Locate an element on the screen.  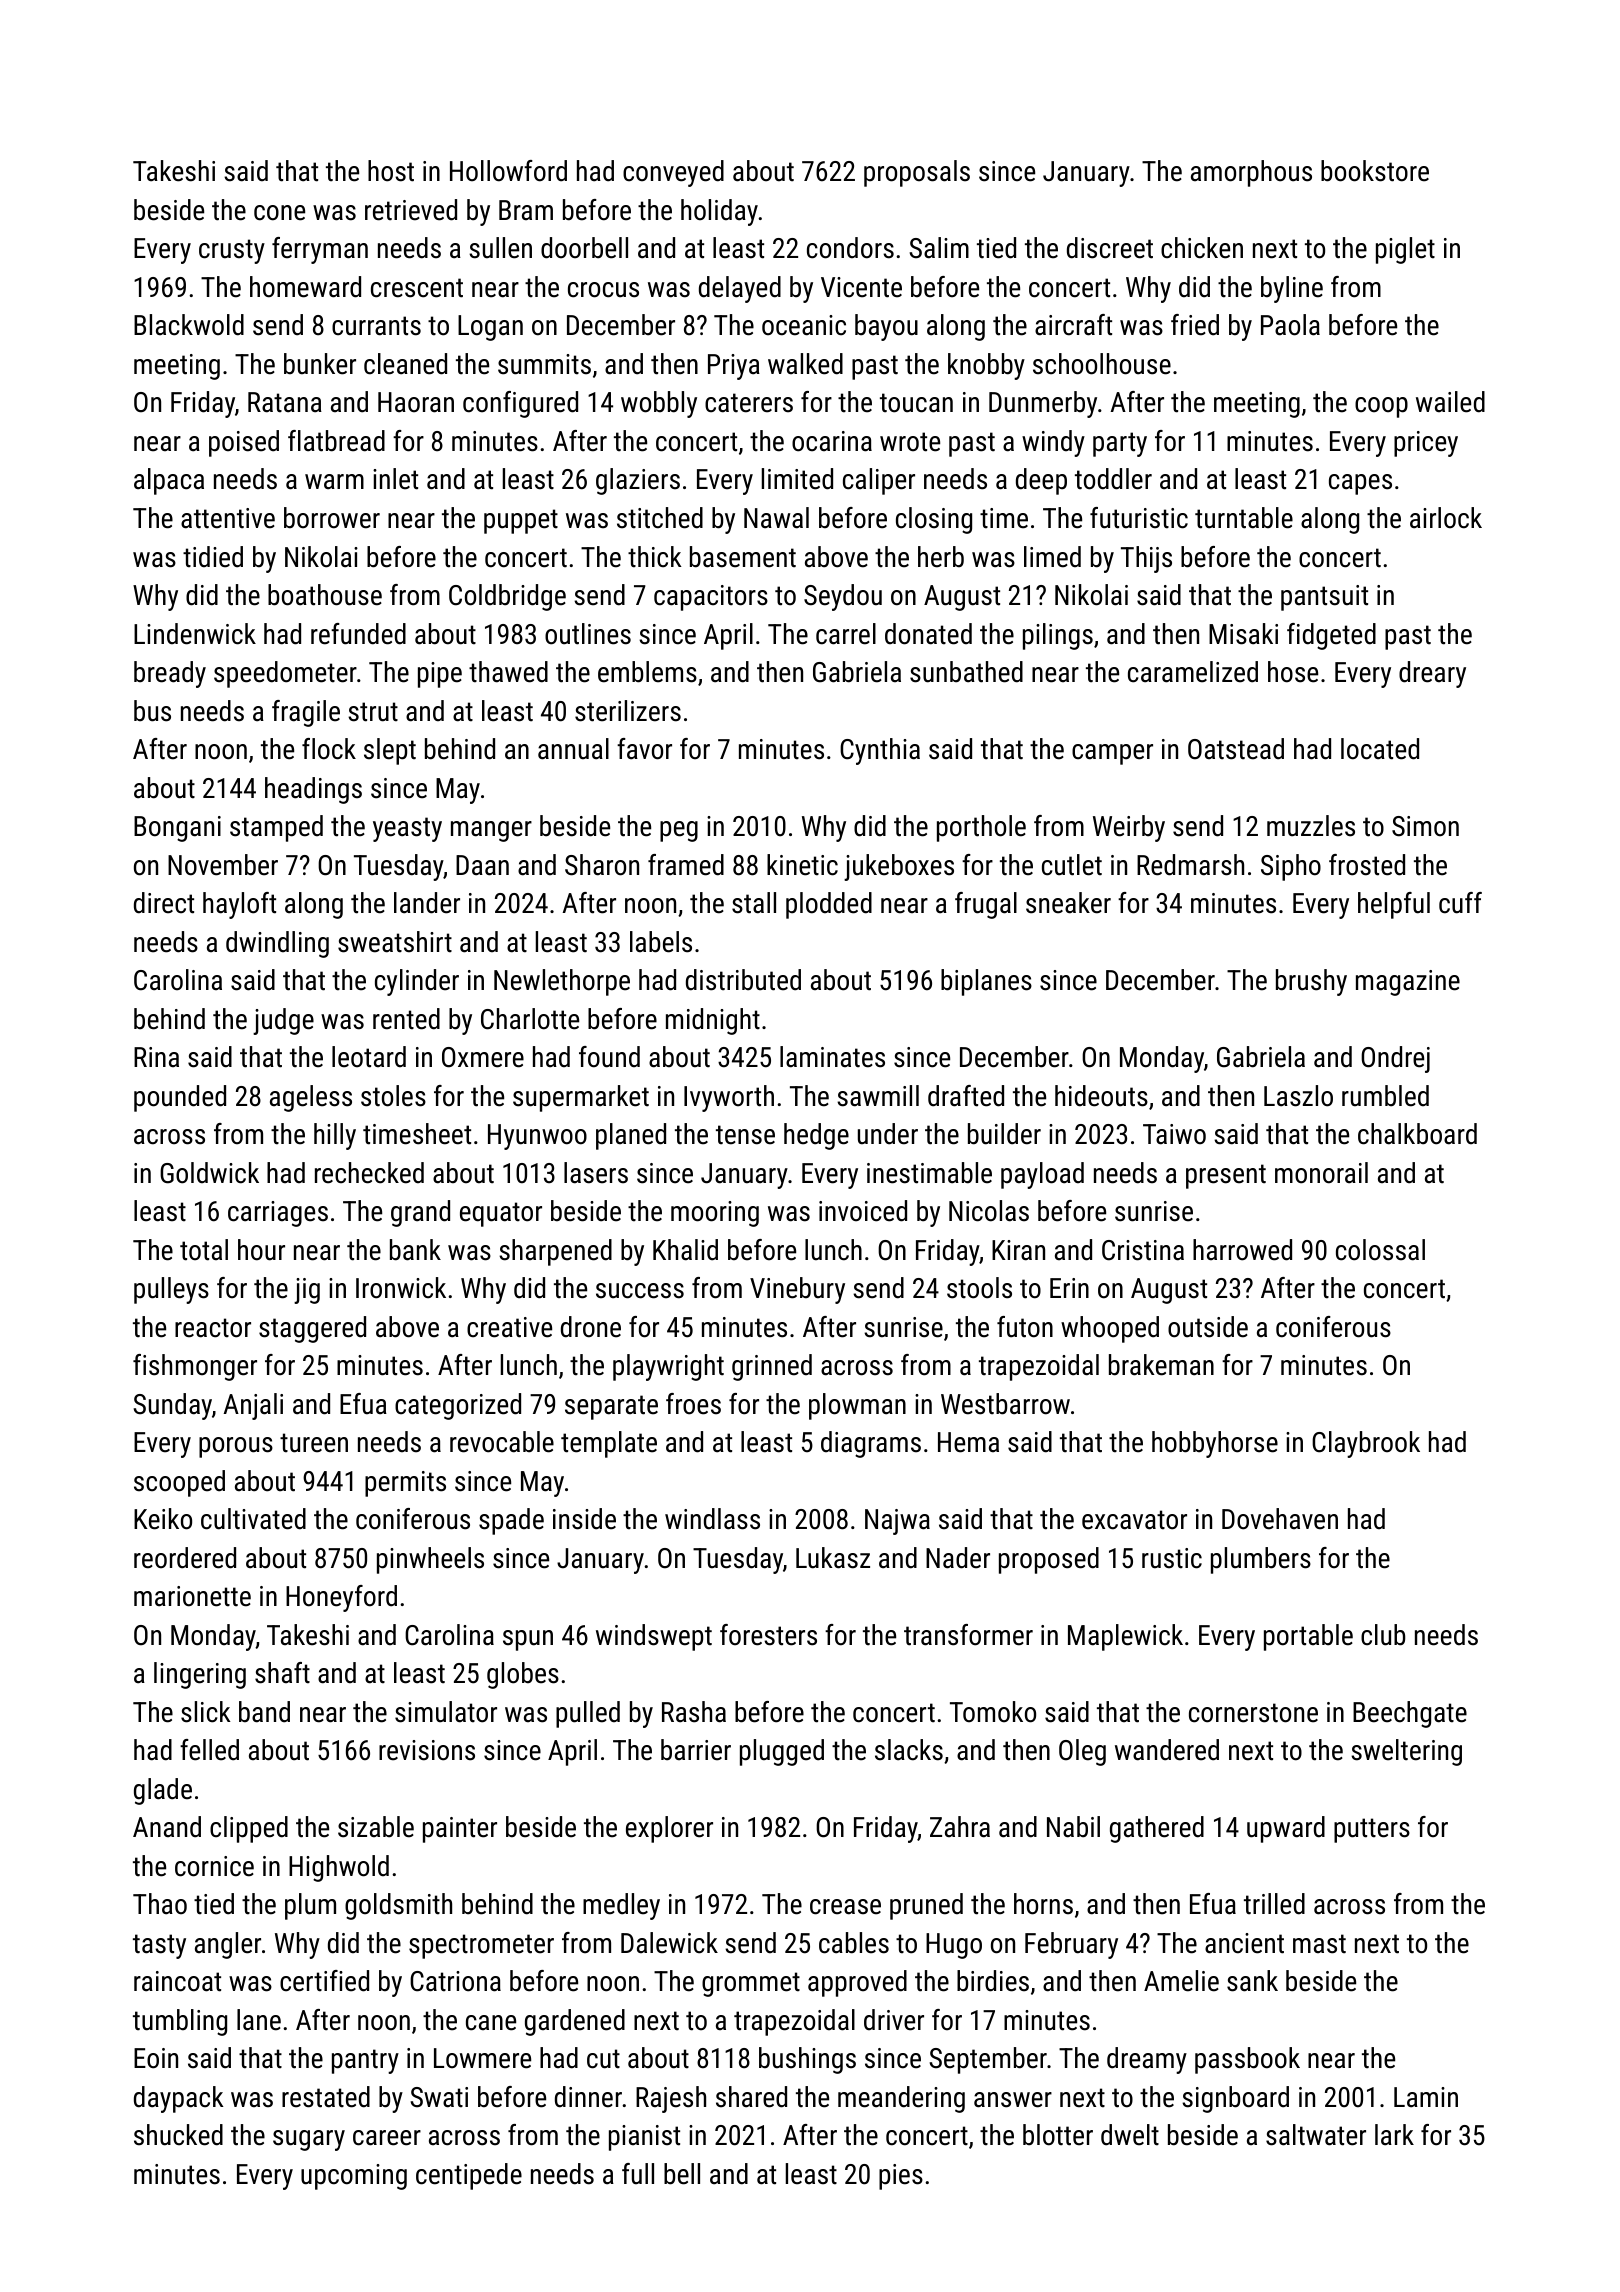
caliper is located at coordinates (879, 481).
